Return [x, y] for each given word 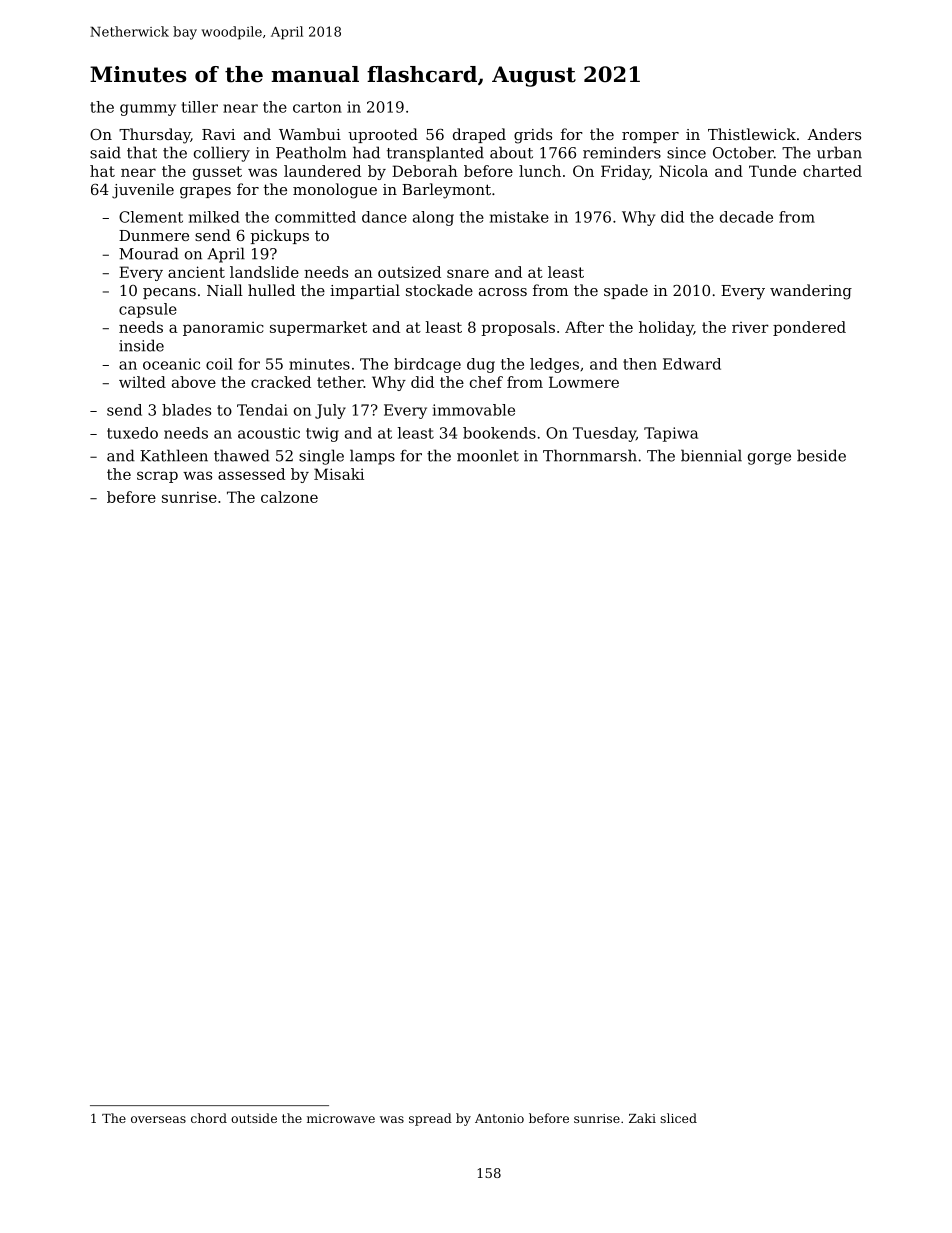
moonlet [488, 455]
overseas [158, 1119]
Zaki [642, 1118]
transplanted [435, 154]
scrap [157, 477]
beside [821, 455]
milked [214, 217]
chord [209, 1118]
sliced [678, 1118]
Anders [834, 134]
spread [430, 1119]
